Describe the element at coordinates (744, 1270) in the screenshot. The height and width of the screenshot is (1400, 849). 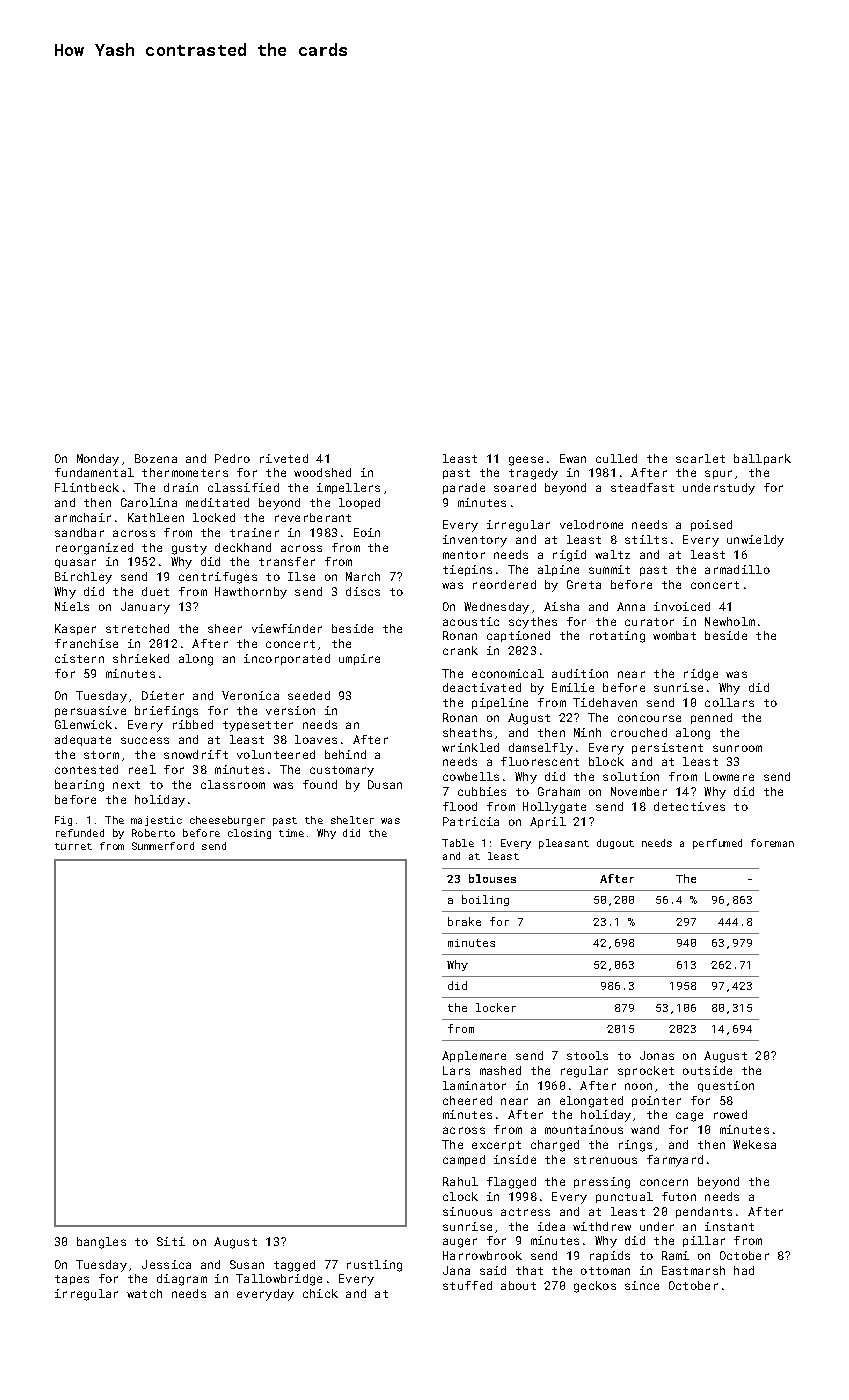
I see `had` at that location.
